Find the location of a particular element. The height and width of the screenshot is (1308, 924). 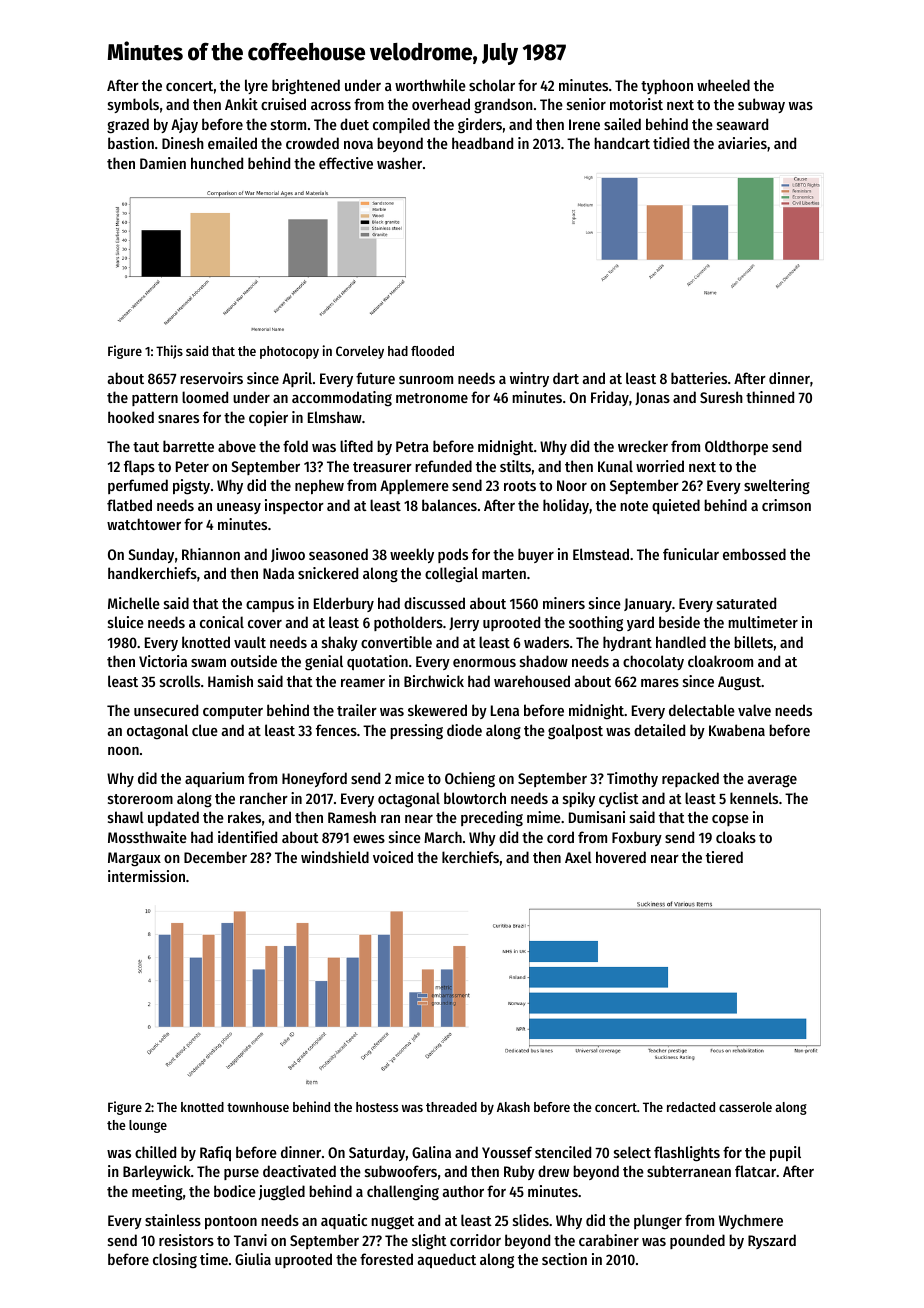

quotation is located at coordinates (377, 662).
